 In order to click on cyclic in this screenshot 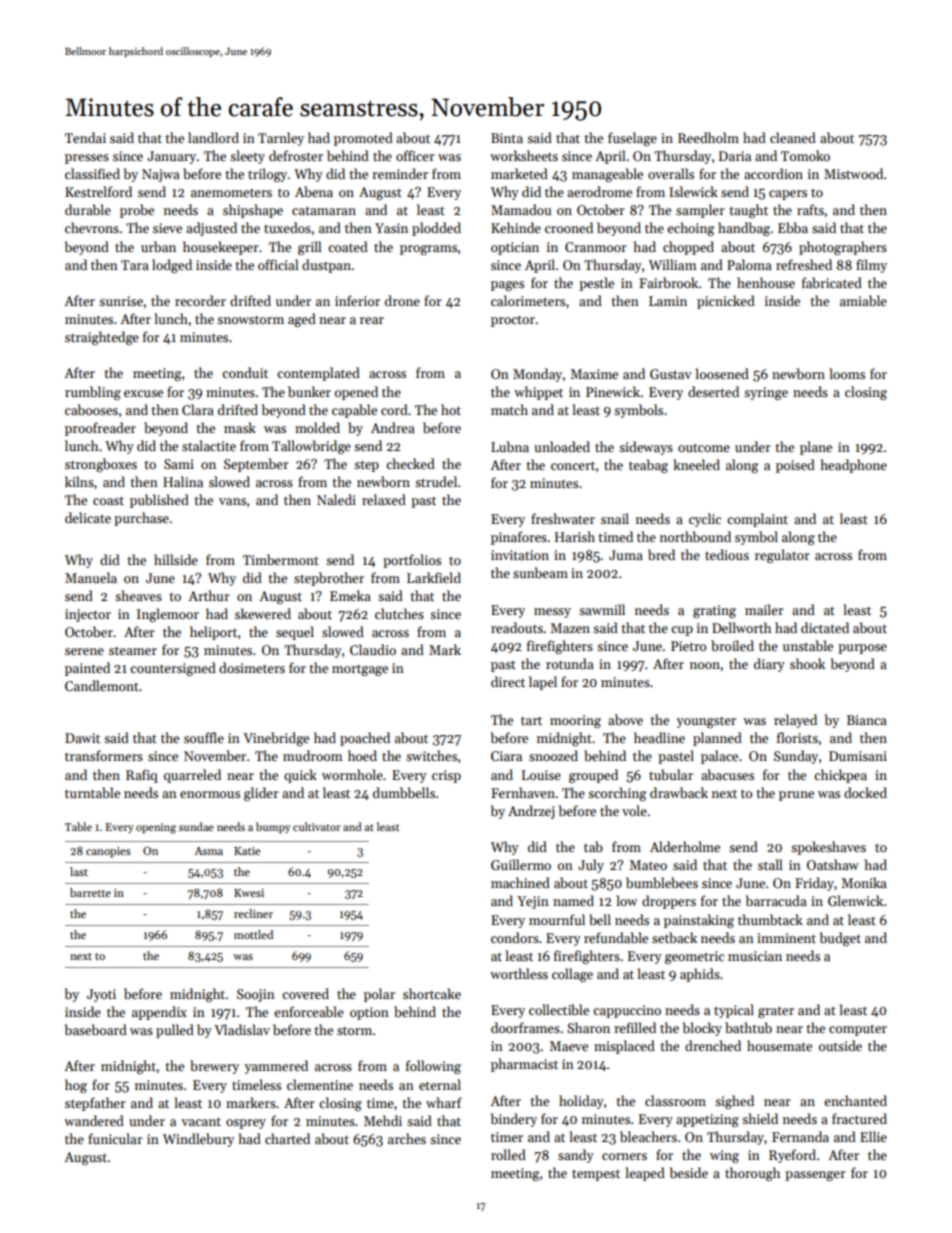, I will do `click(705, 520)`.
